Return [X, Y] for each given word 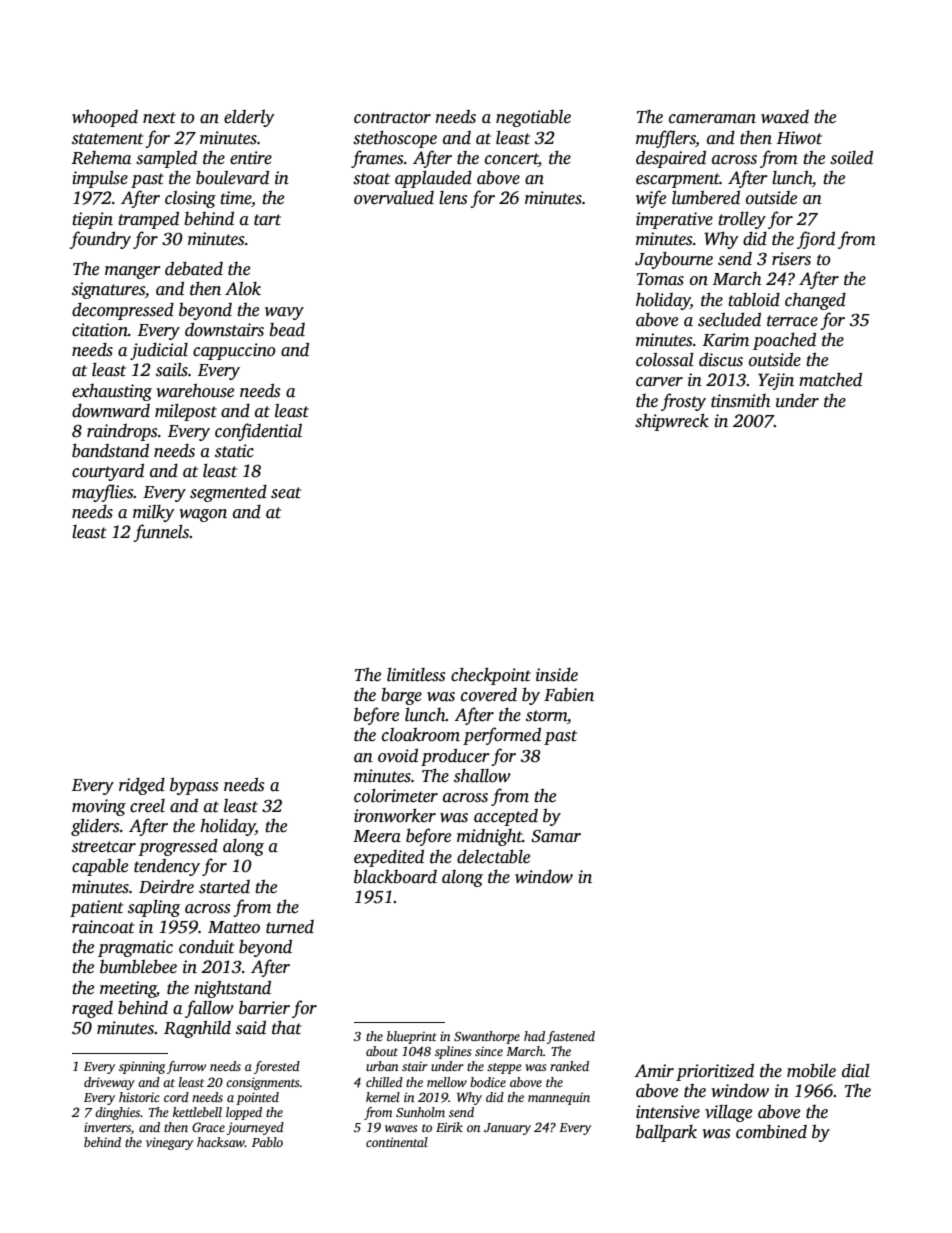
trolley [742, 220]
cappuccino [234, 351]
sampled [166, 159]
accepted [506, 817]
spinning [142, 1067]
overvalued [394, 197]
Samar [556, 836]
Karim [725, 340]
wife [651, 199]
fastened [571, 1037]
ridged [142, 786]
